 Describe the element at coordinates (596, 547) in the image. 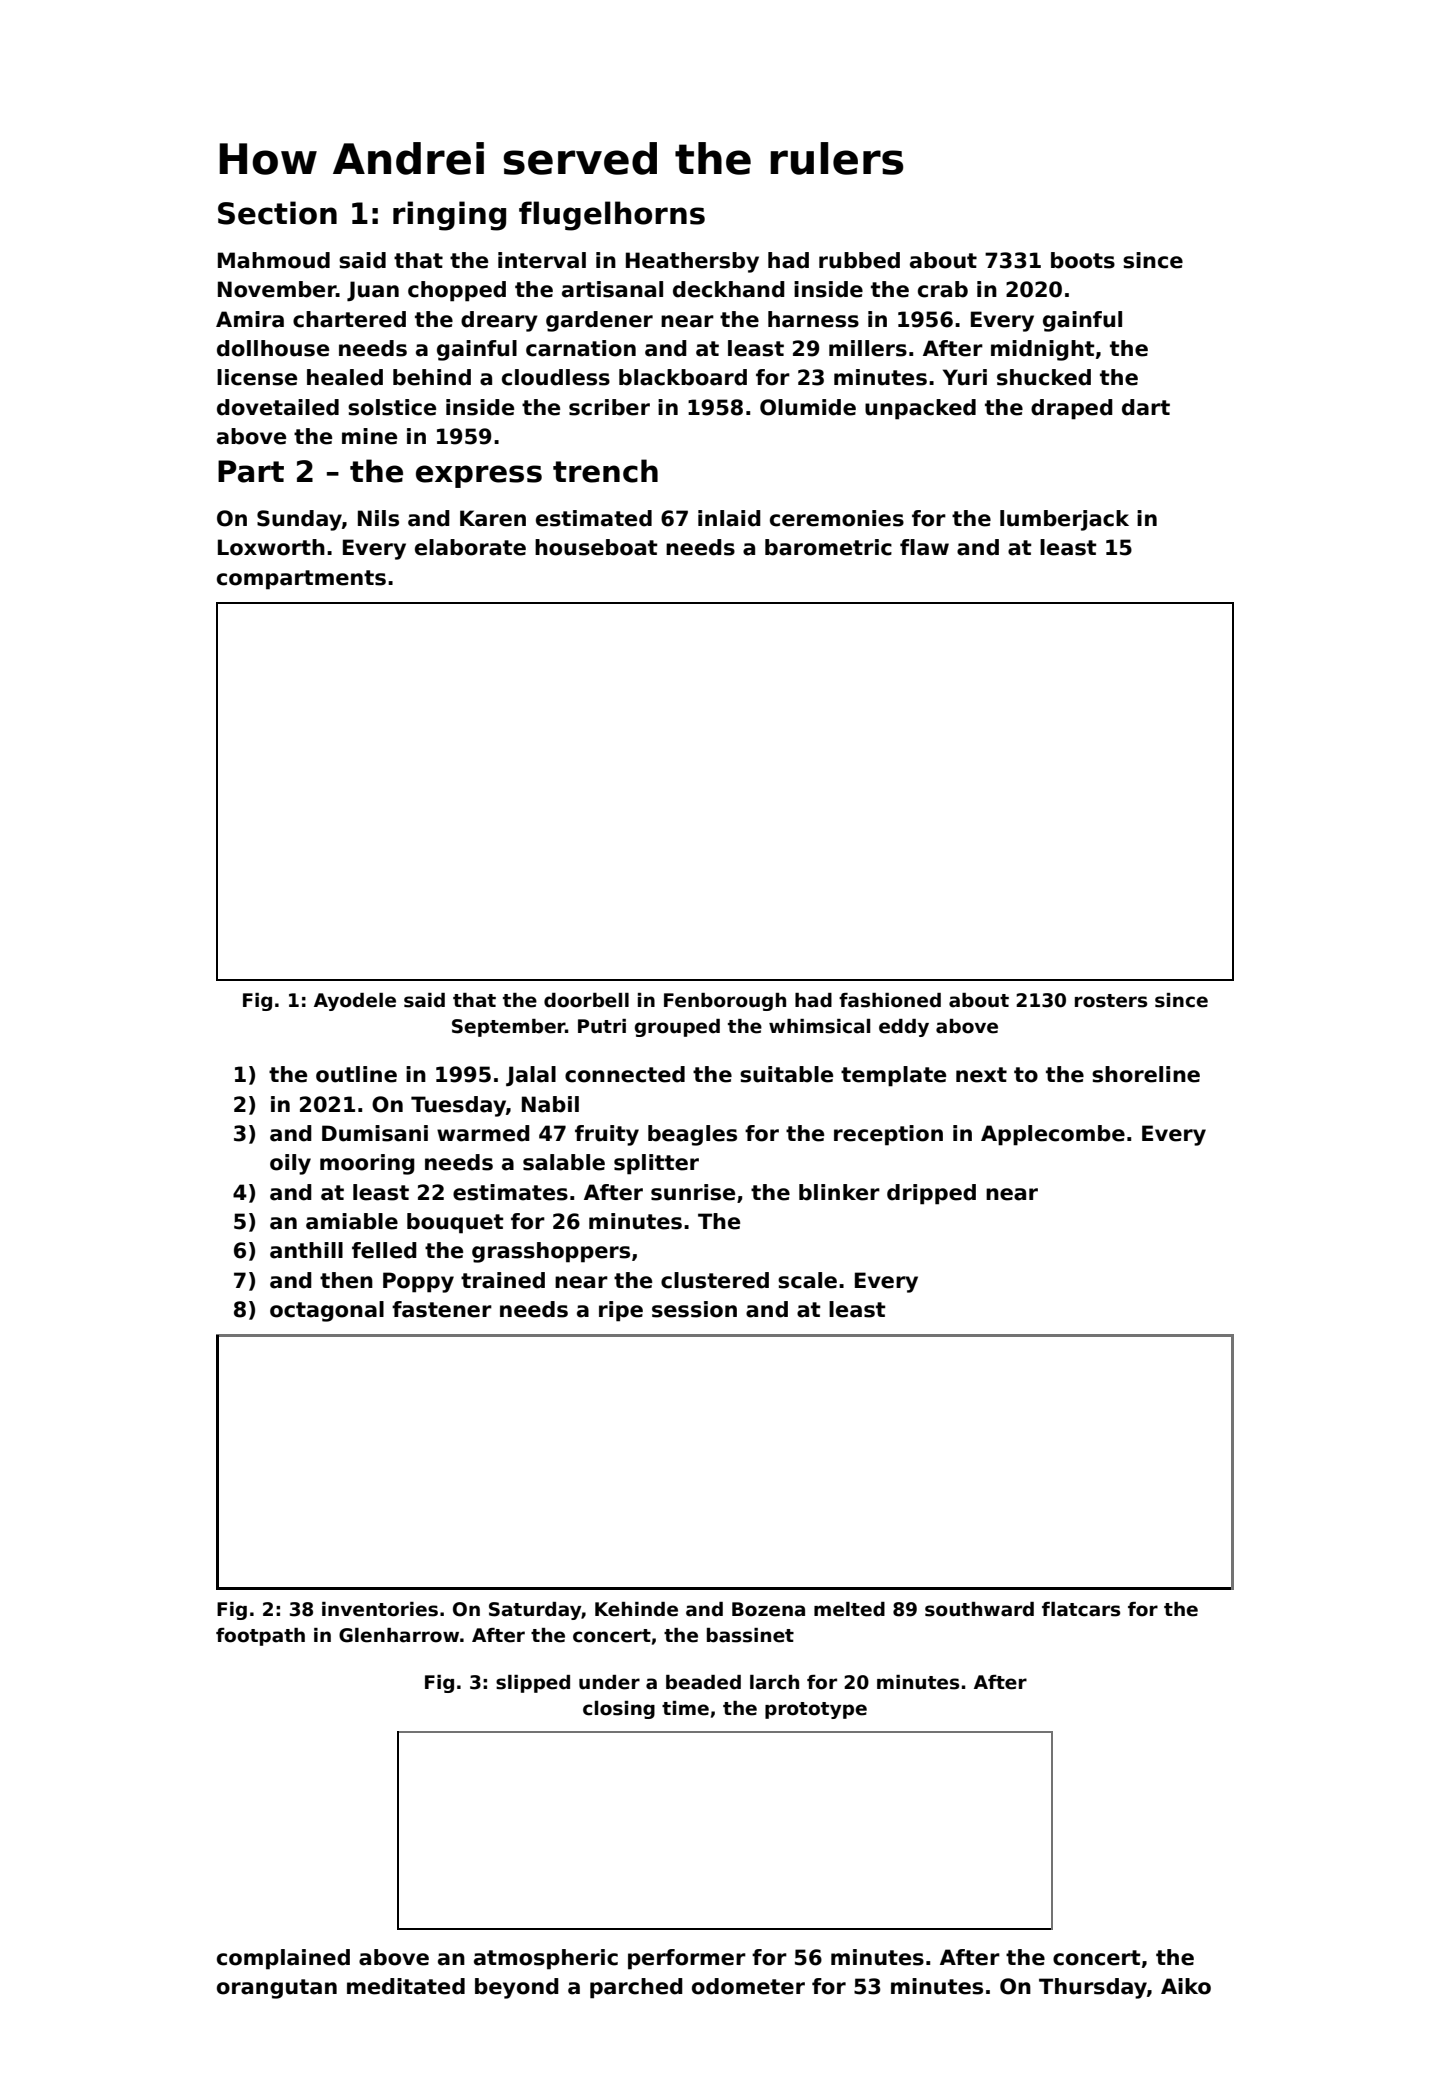

I see `houseboat` at that location.
